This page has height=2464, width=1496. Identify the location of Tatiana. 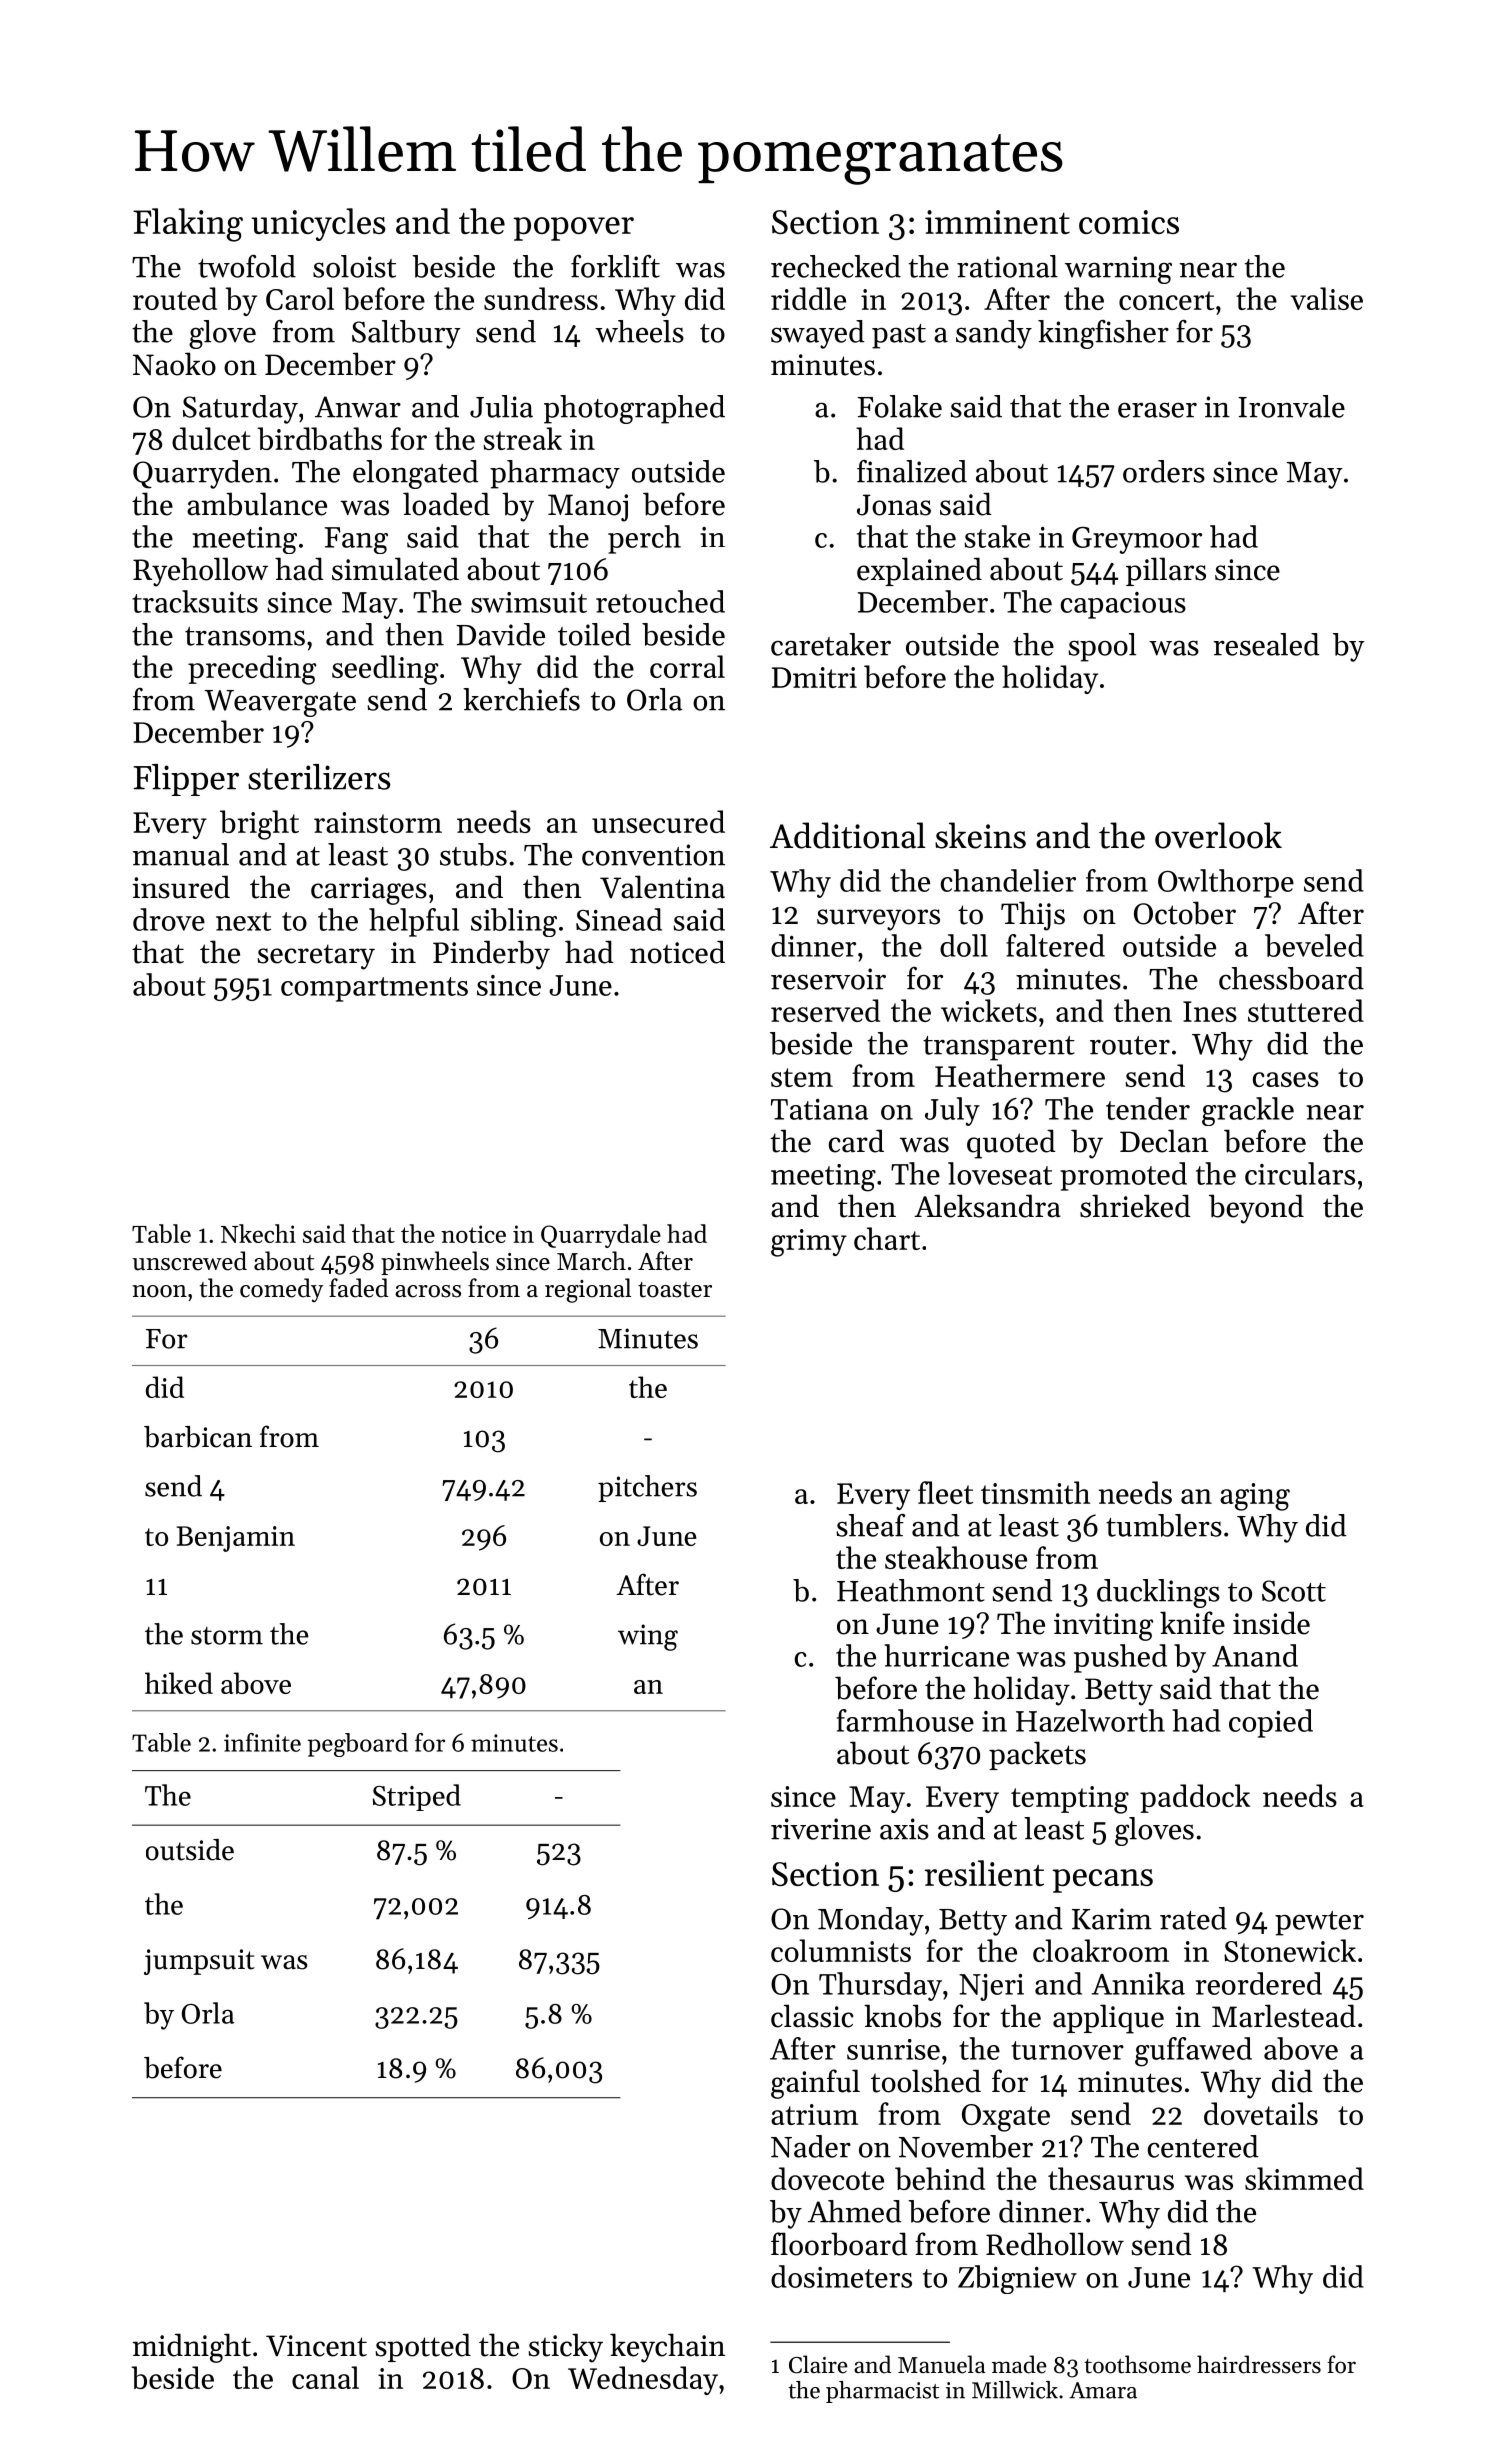
(819, 1109).
